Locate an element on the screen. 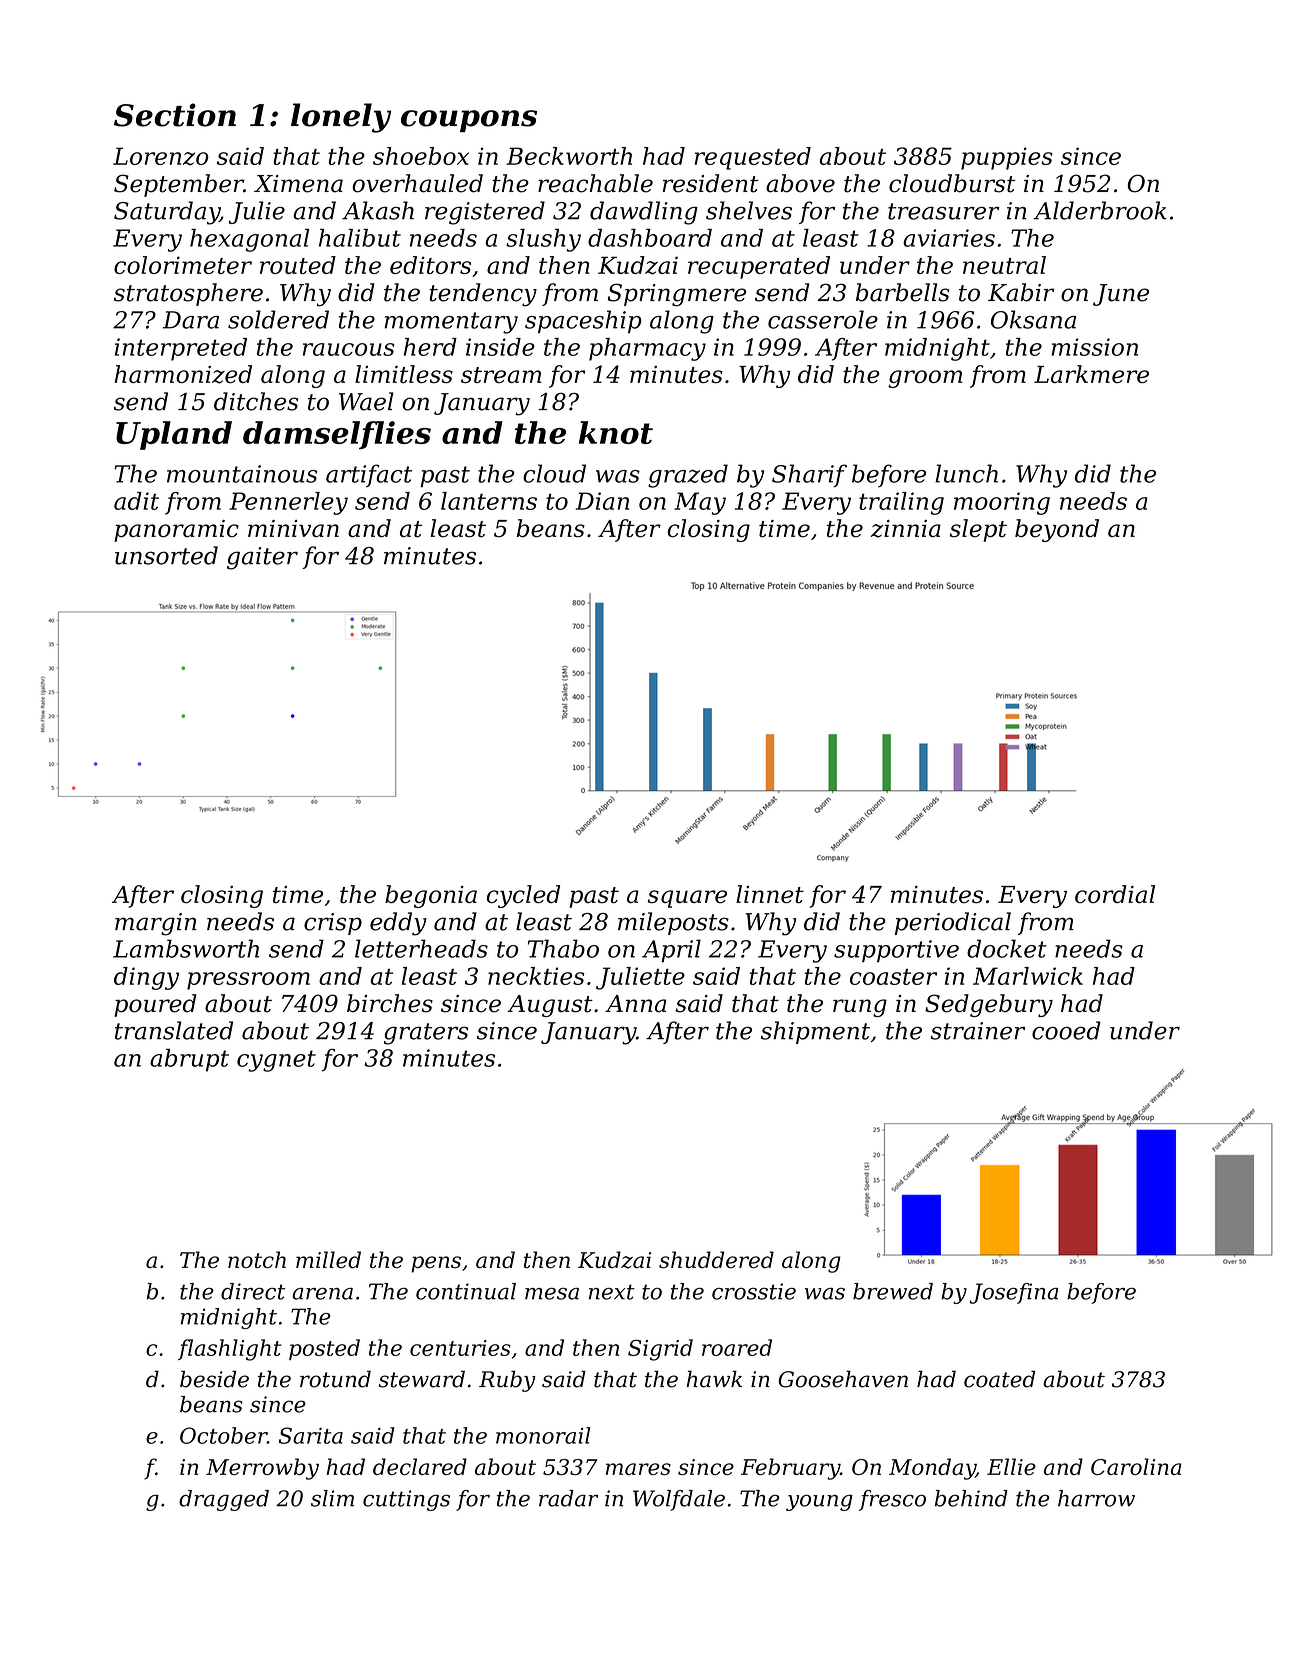 The width and height of the screenshot is (1297, 1678). dragged is located at coordinates (224, 1500).
